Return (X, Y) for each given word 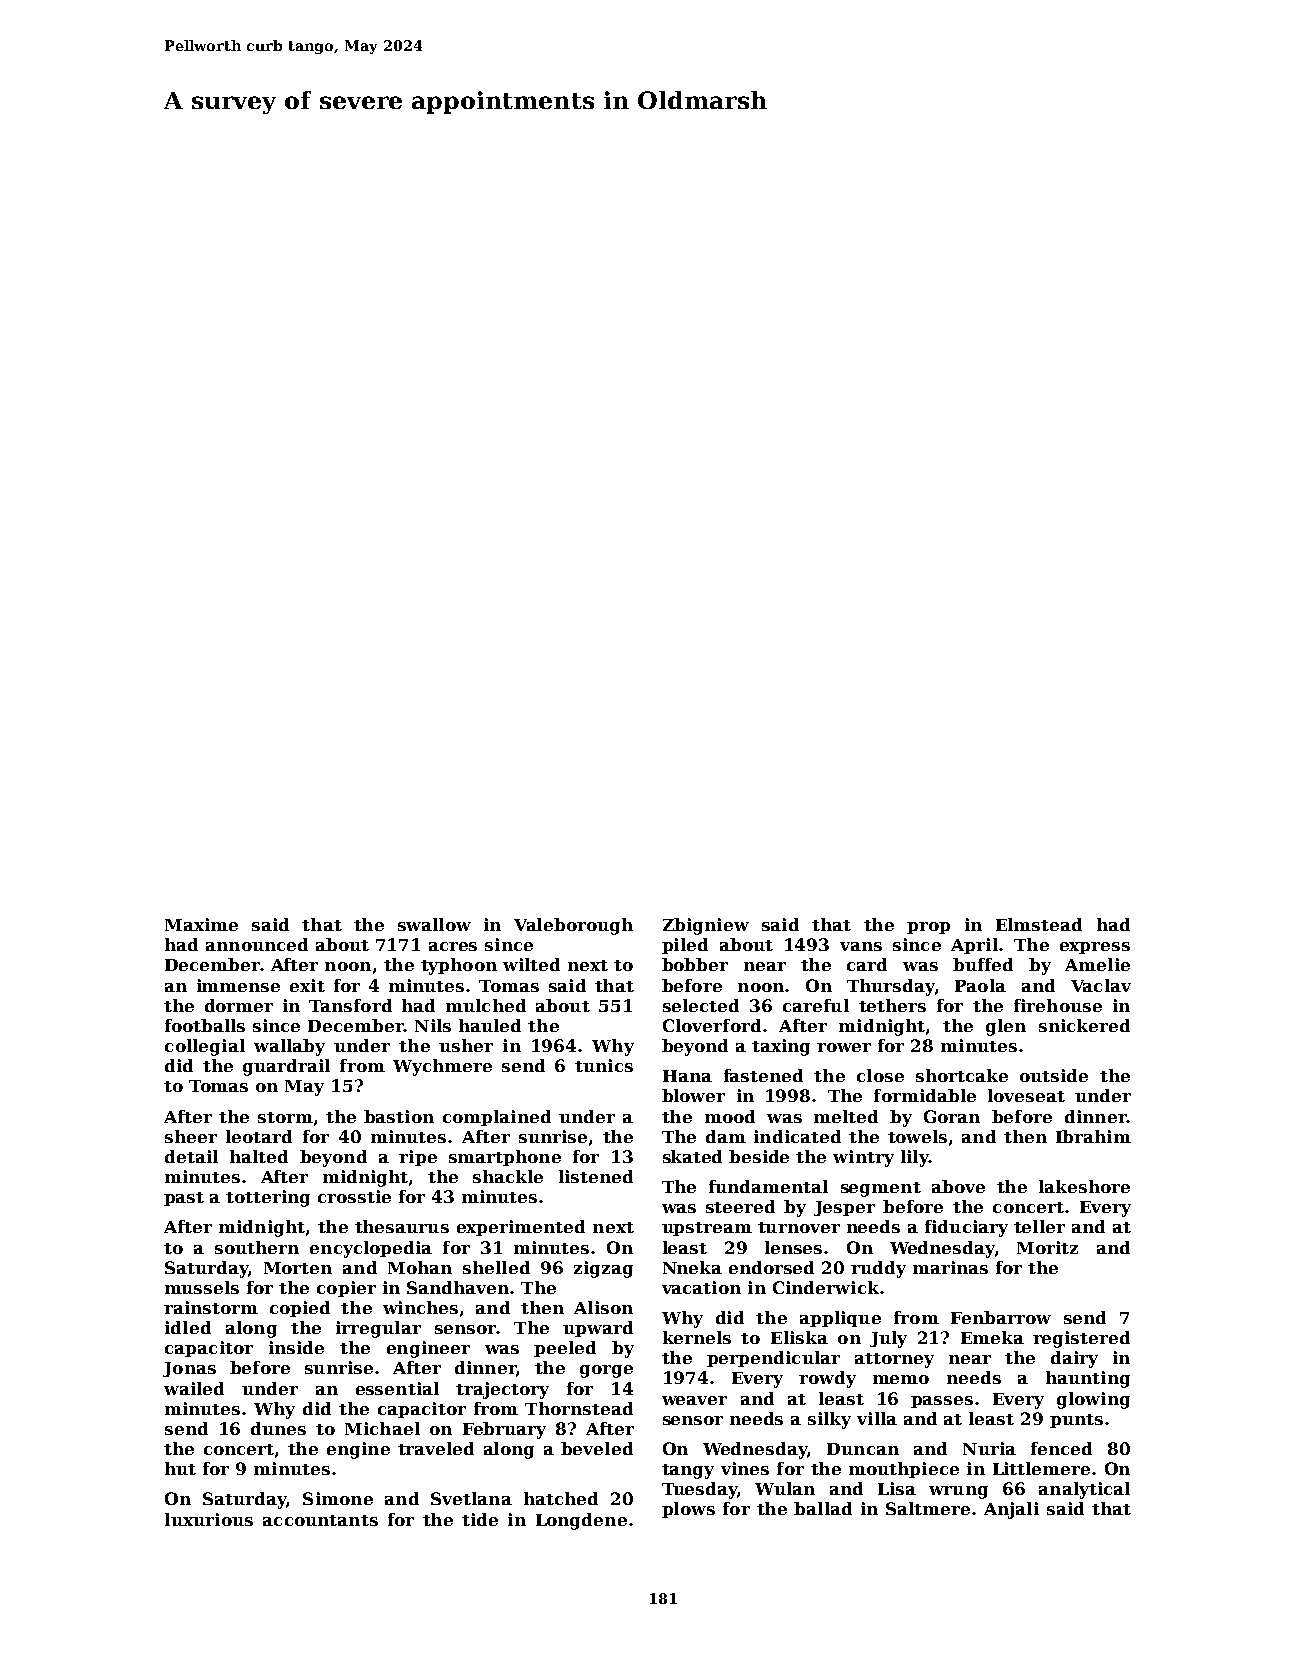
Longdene (581, 1521)
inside (296, 1347)
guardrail (286, 1067)
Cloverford (712, 1025)
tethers (892, 1005)
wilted (531, 964)
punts (1076, 1421)
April (974, 946)
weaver (694, 1400)
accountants (320, 1520)
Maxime (201, 924)
